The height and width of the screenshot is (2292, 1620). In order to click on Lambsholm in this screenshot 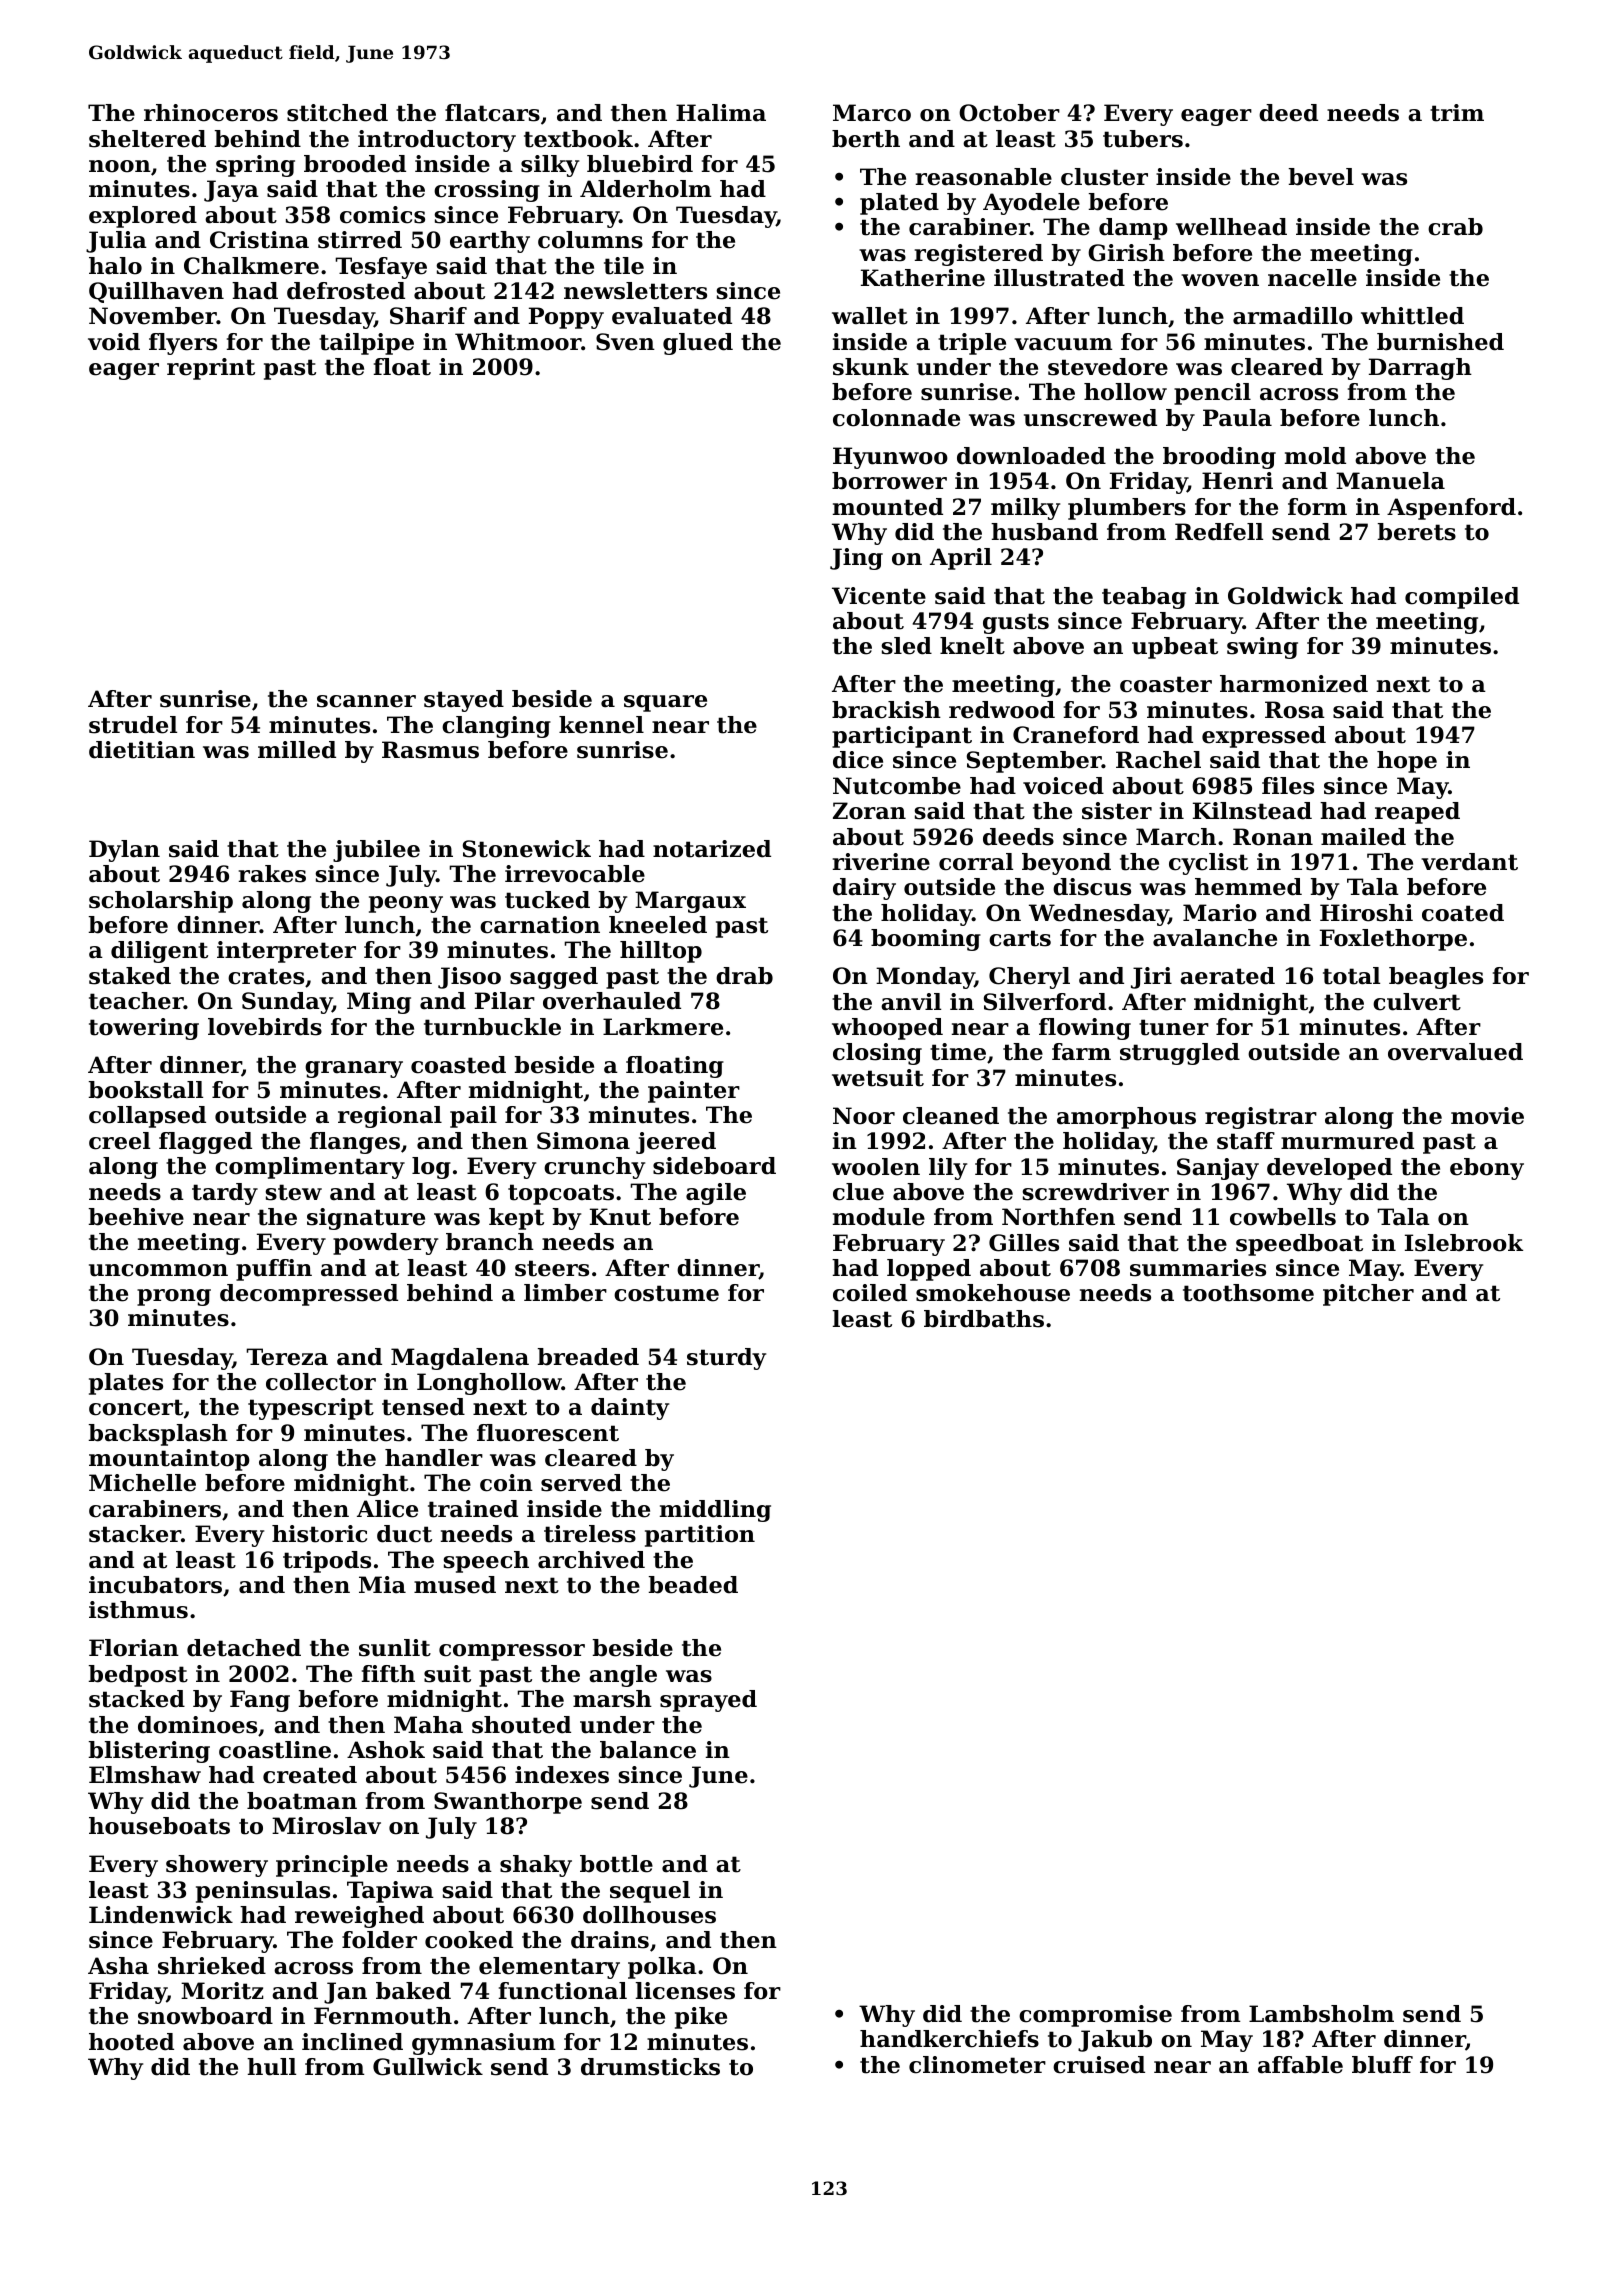, I will do `click(1321, 2014)`.
